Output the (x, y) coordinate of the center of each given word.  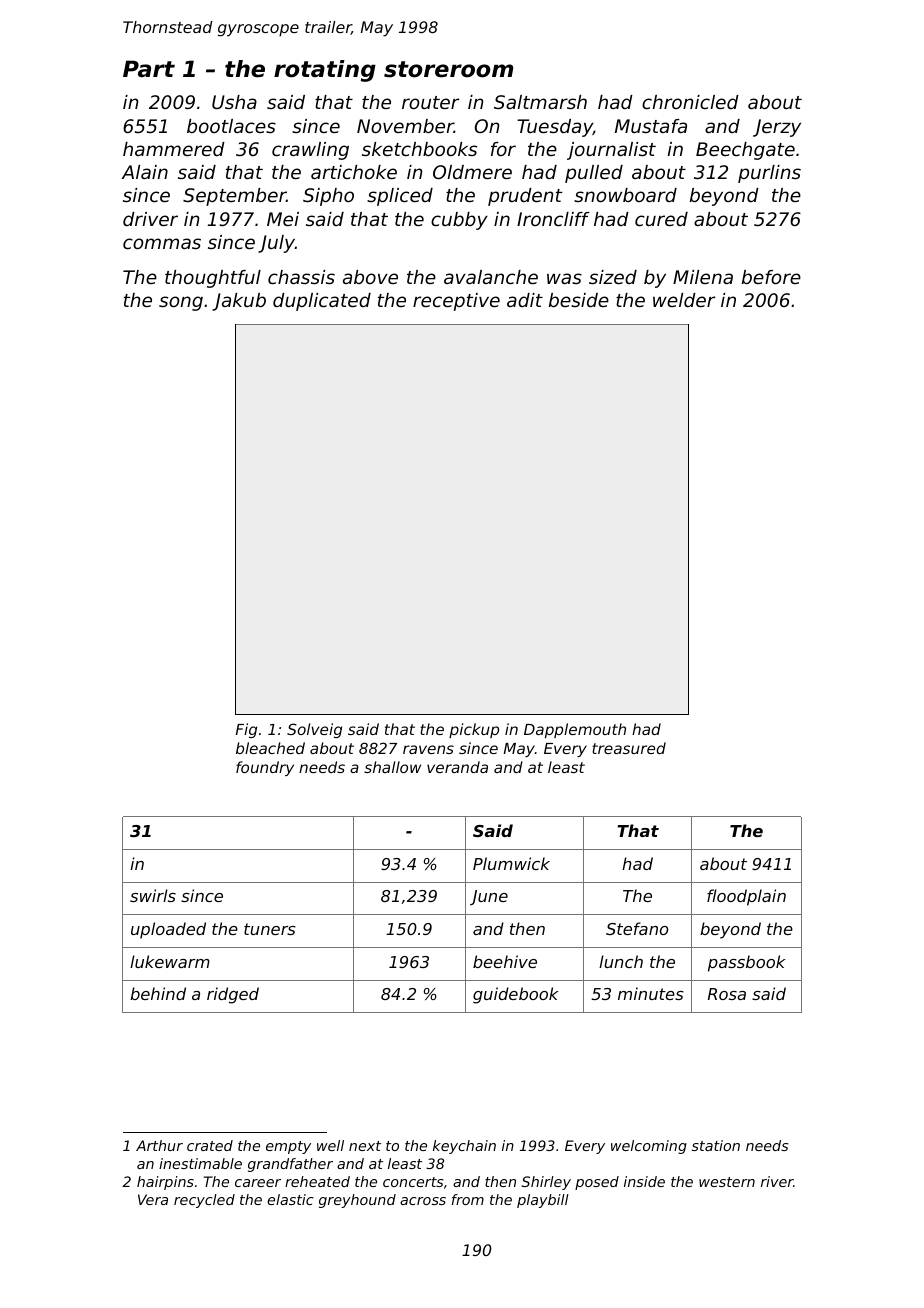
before (771, 277)
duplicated (322, 302)
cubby (459, 221)
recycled (204, 1201)
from (468, 1199)
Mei (283, 219)
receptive (456, 302)
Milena (703, 277)
